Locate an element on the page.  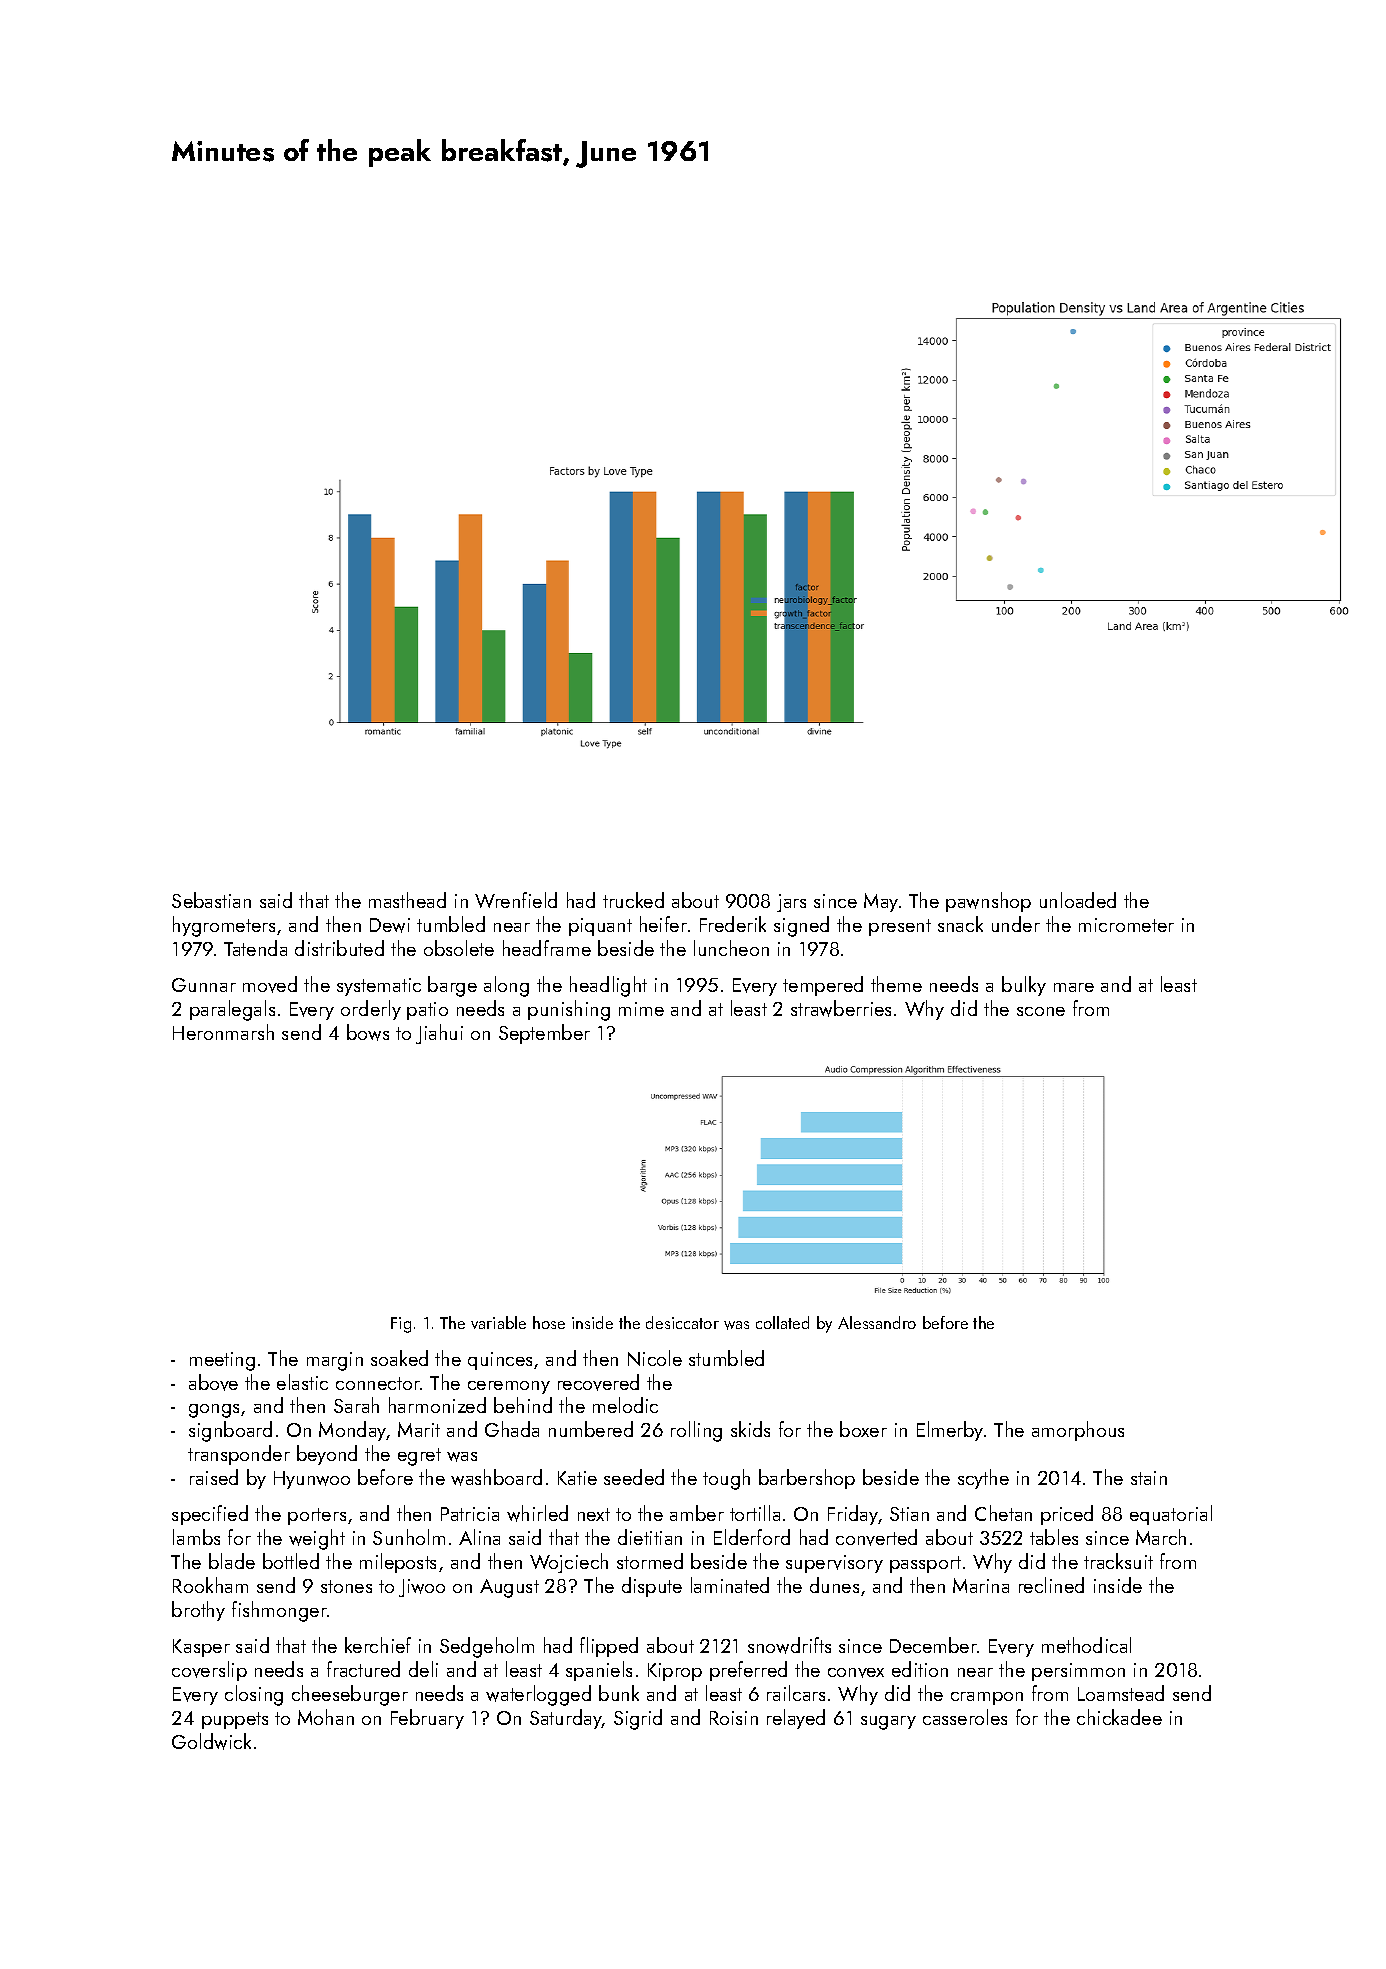
Alessandro is located at coordinates (877, 1322).
